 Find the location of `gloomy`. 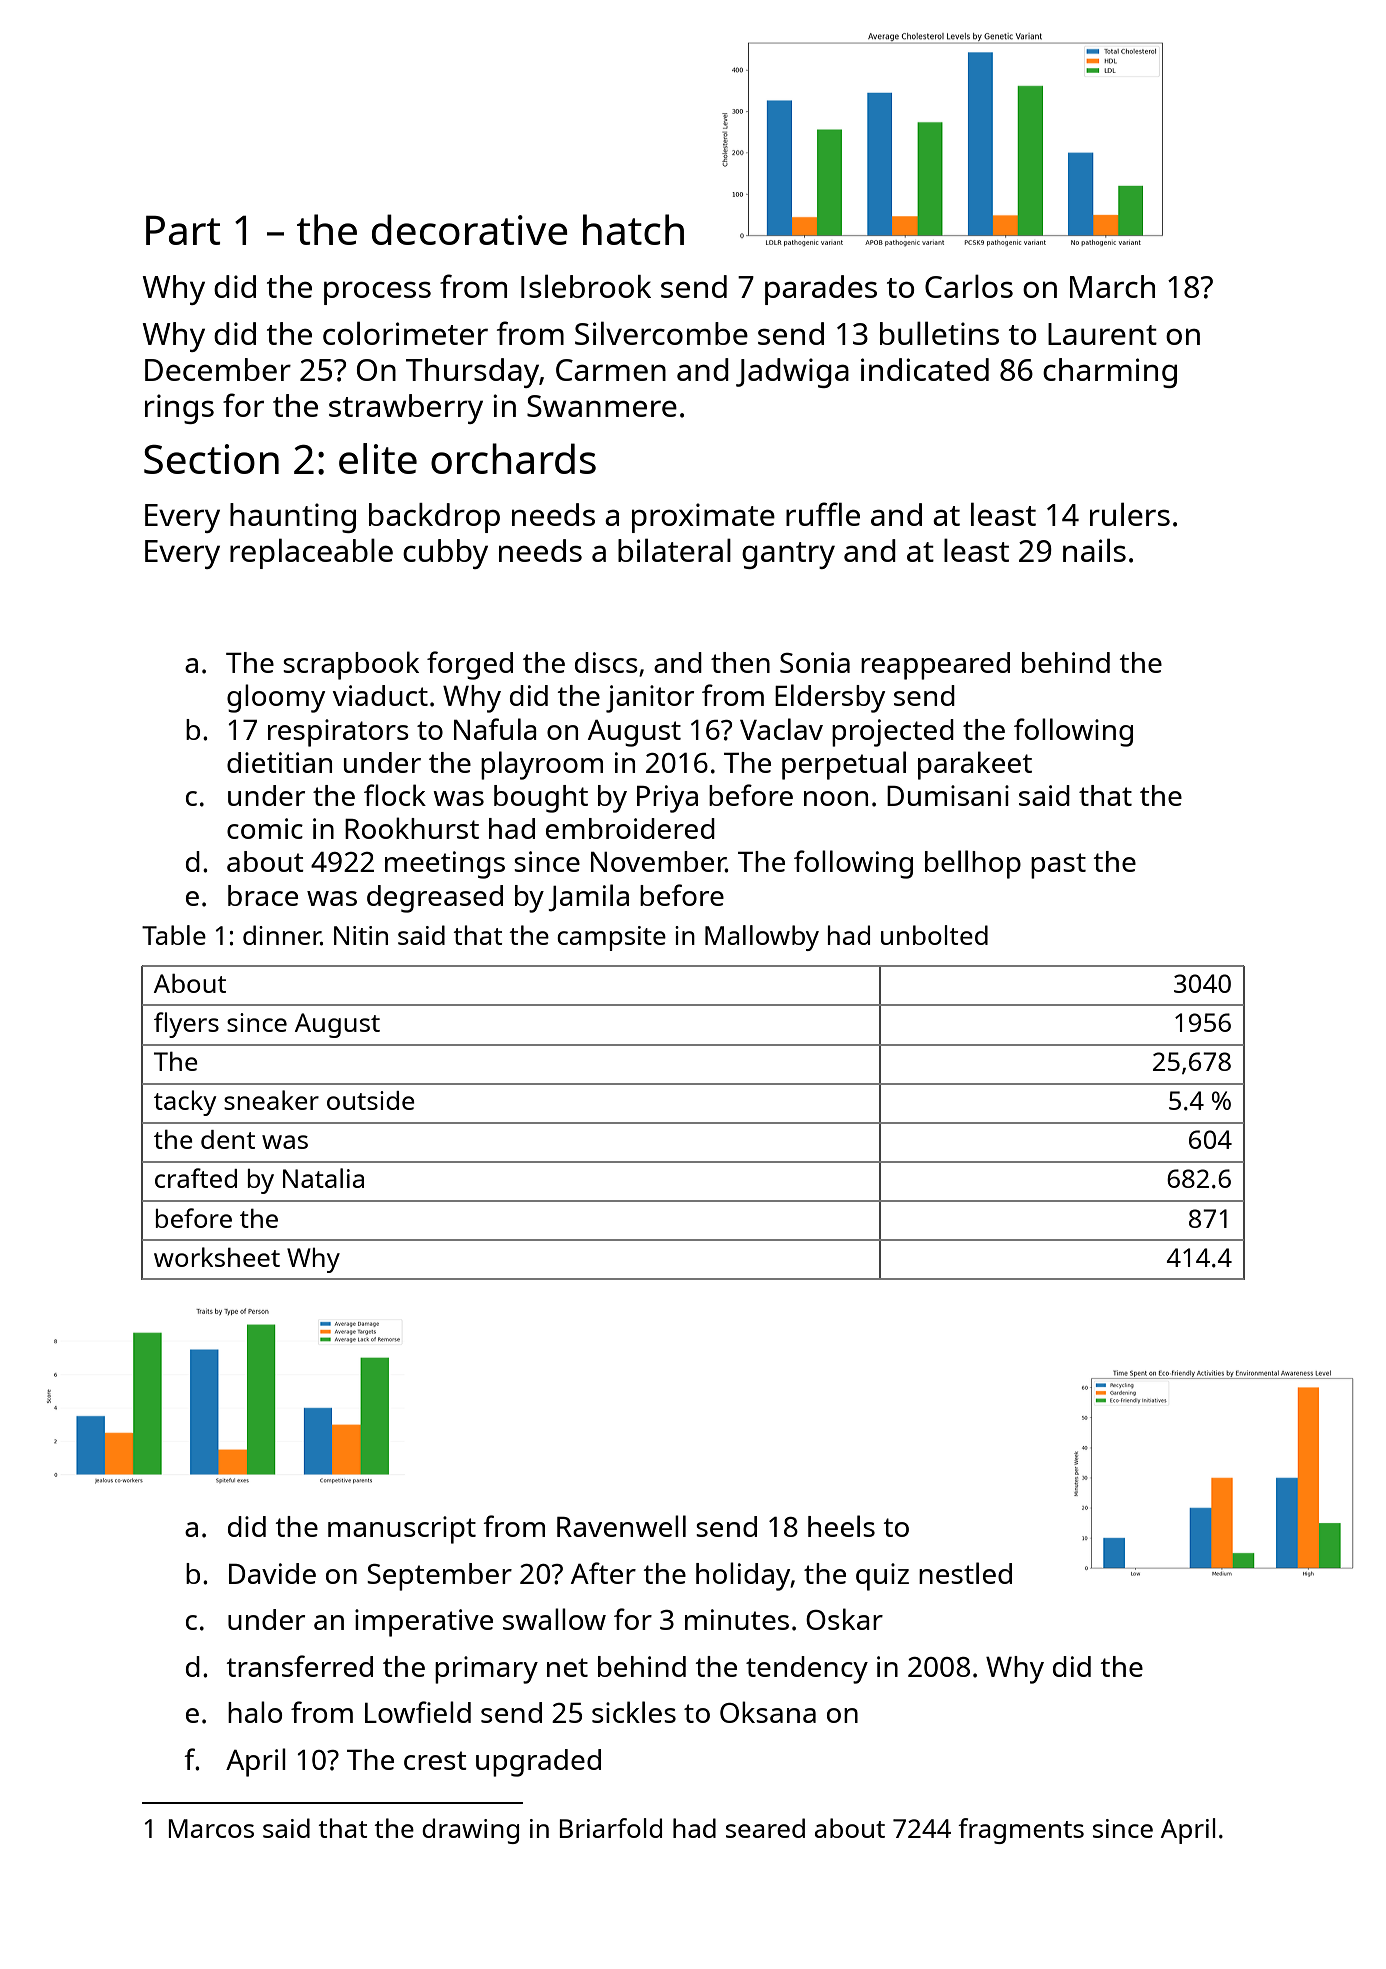

gloomy is located at coordinates (276, 698).
